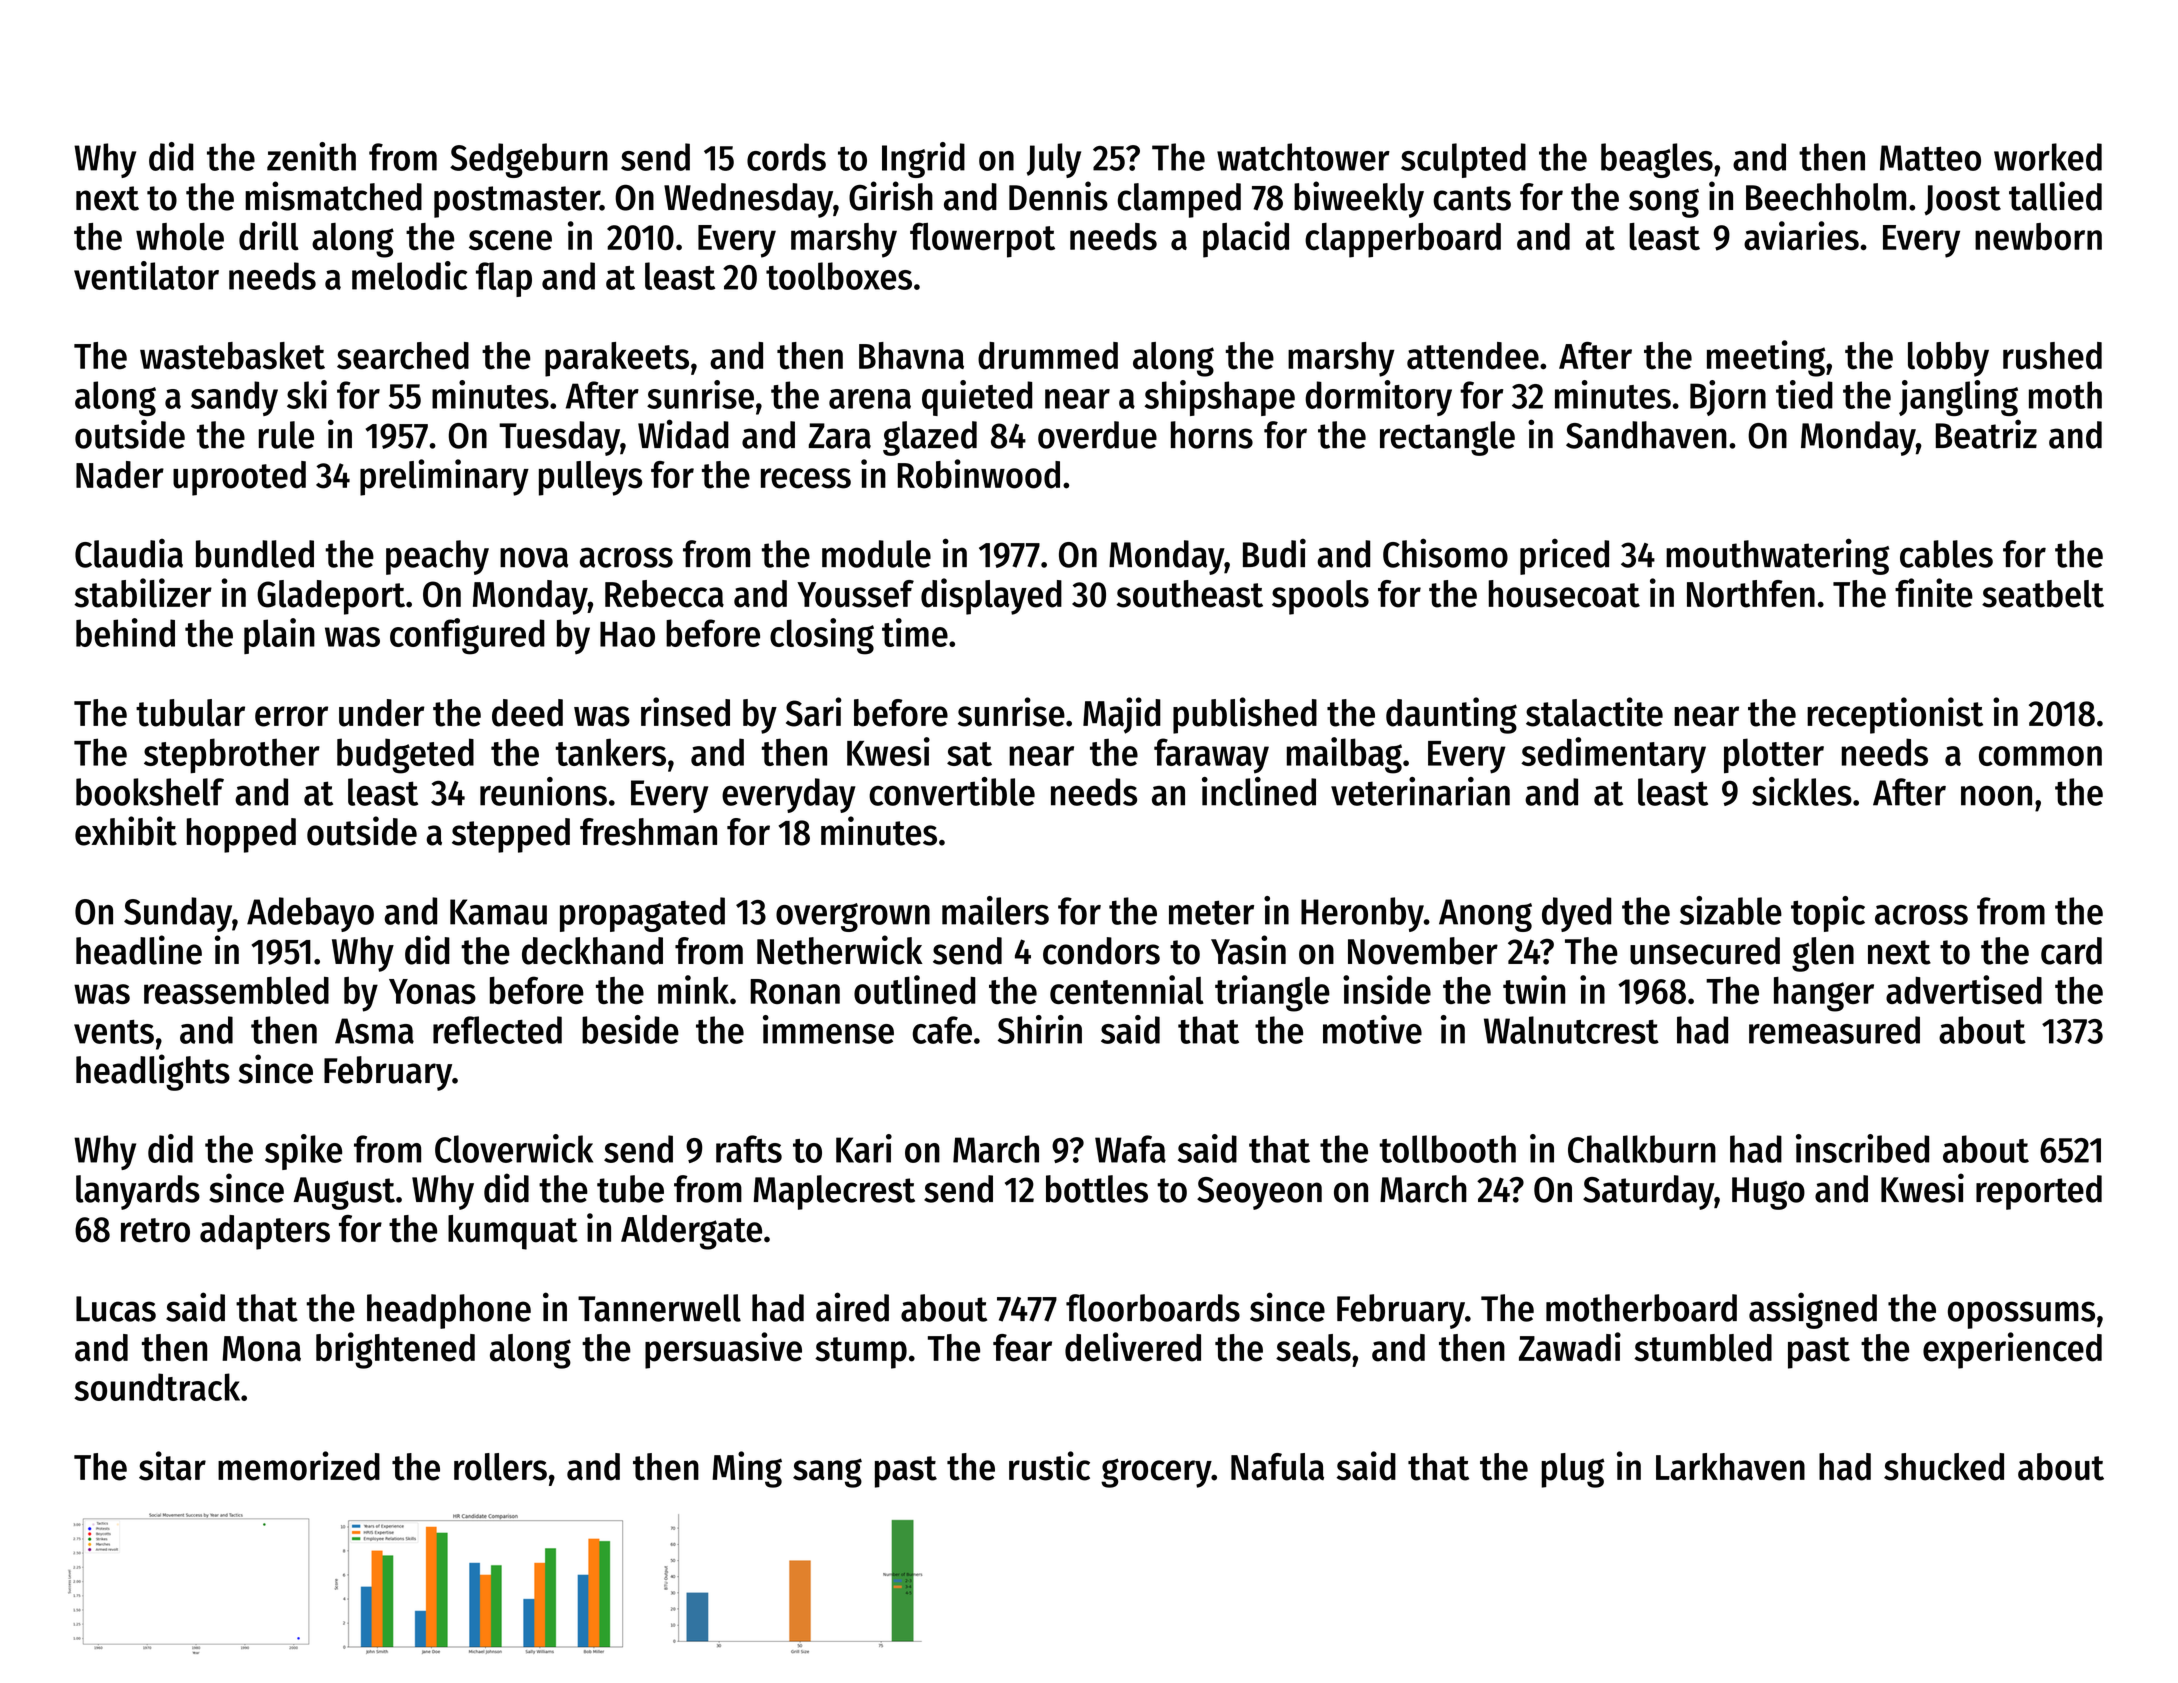  What do you see at coordinates (923, 160) in the image?
I see `Ingrid` at bounding box center [923, 160].
